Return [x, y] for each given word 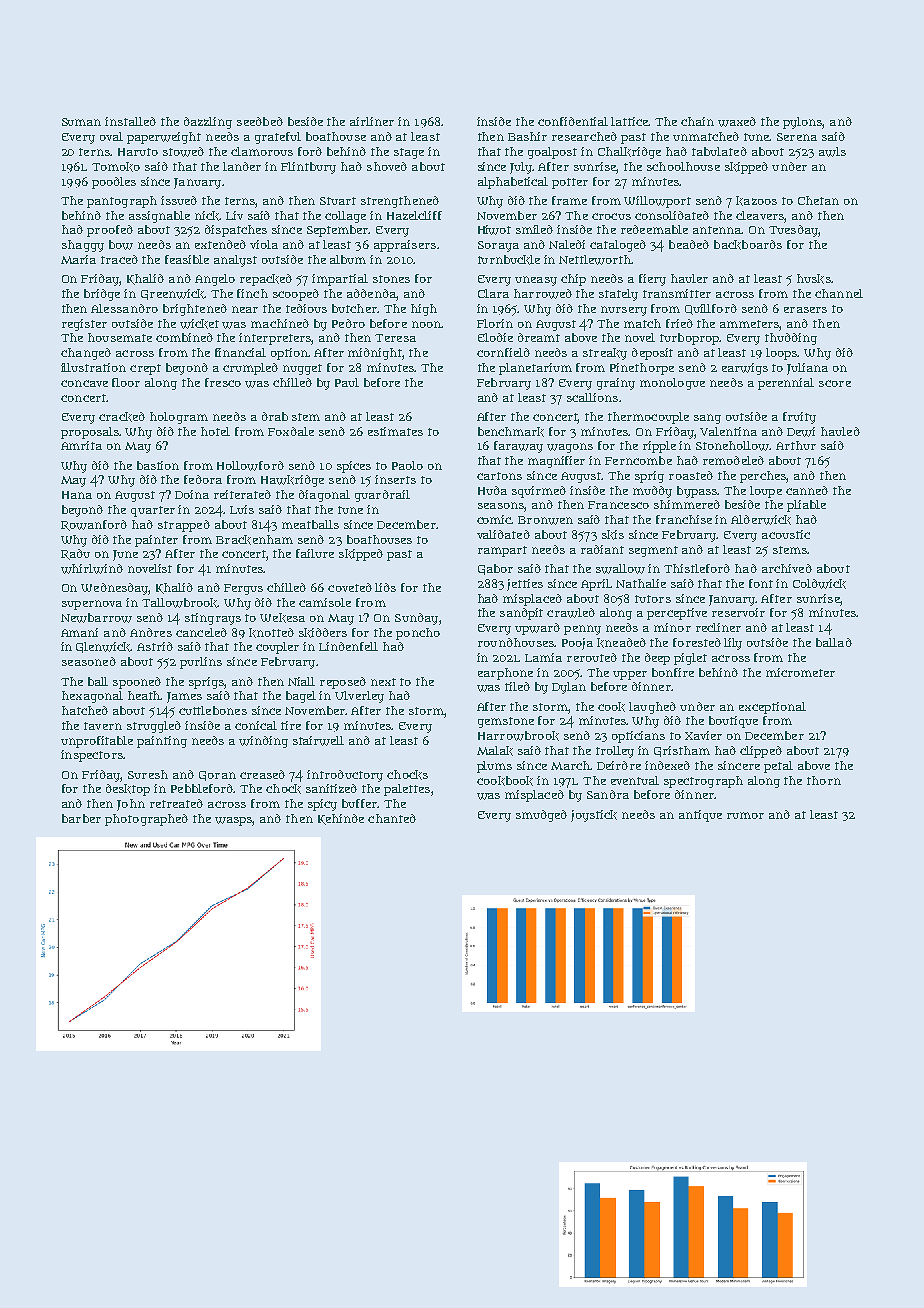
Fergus [243, 589]
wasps [234, 821]
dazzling [208, 123]
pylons [803, 123]
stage [409, 153]
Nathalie [641, 583]
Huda [492, 490]
